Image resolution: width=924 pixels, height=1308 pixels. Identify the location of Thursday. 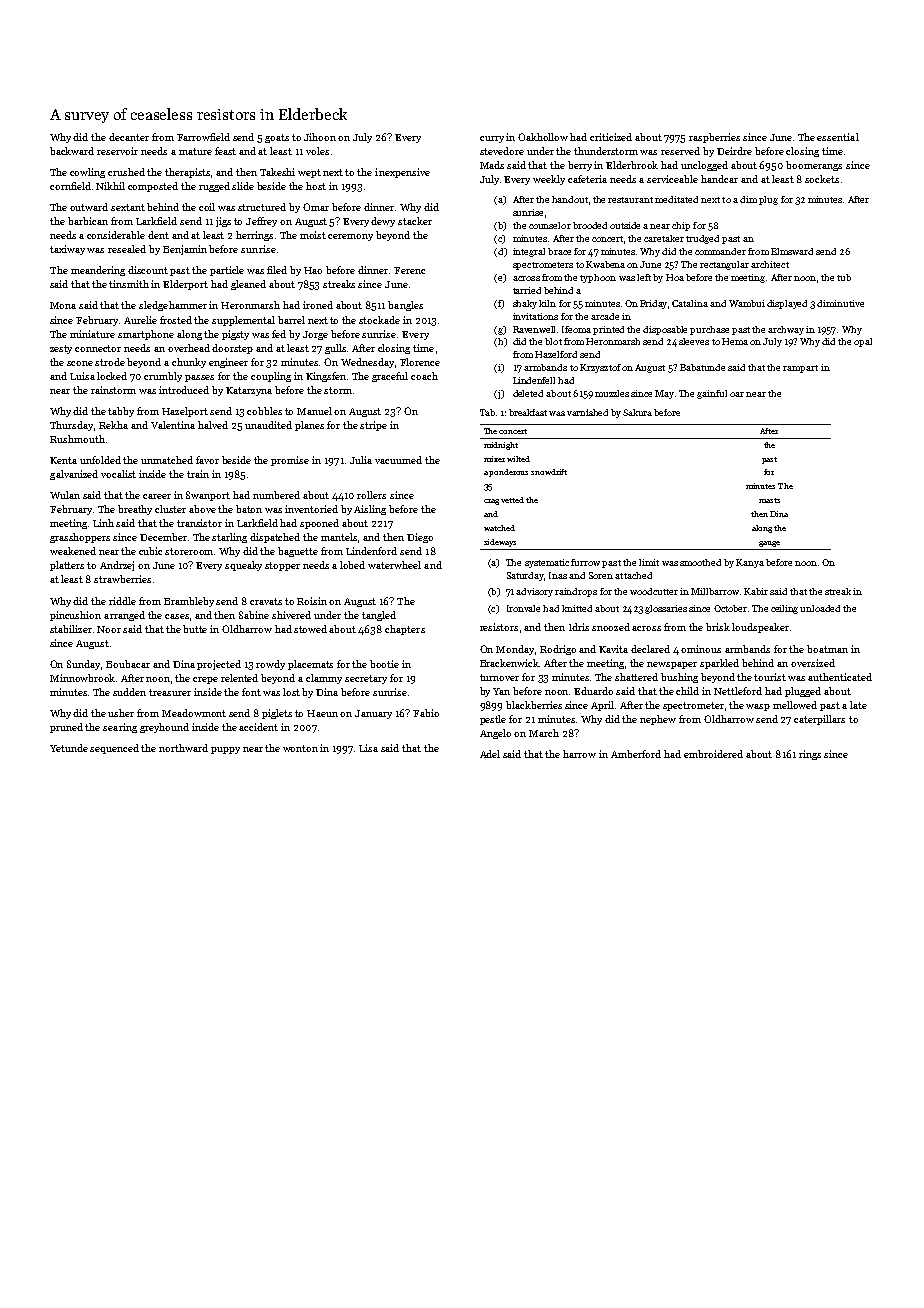
(72, 426).
